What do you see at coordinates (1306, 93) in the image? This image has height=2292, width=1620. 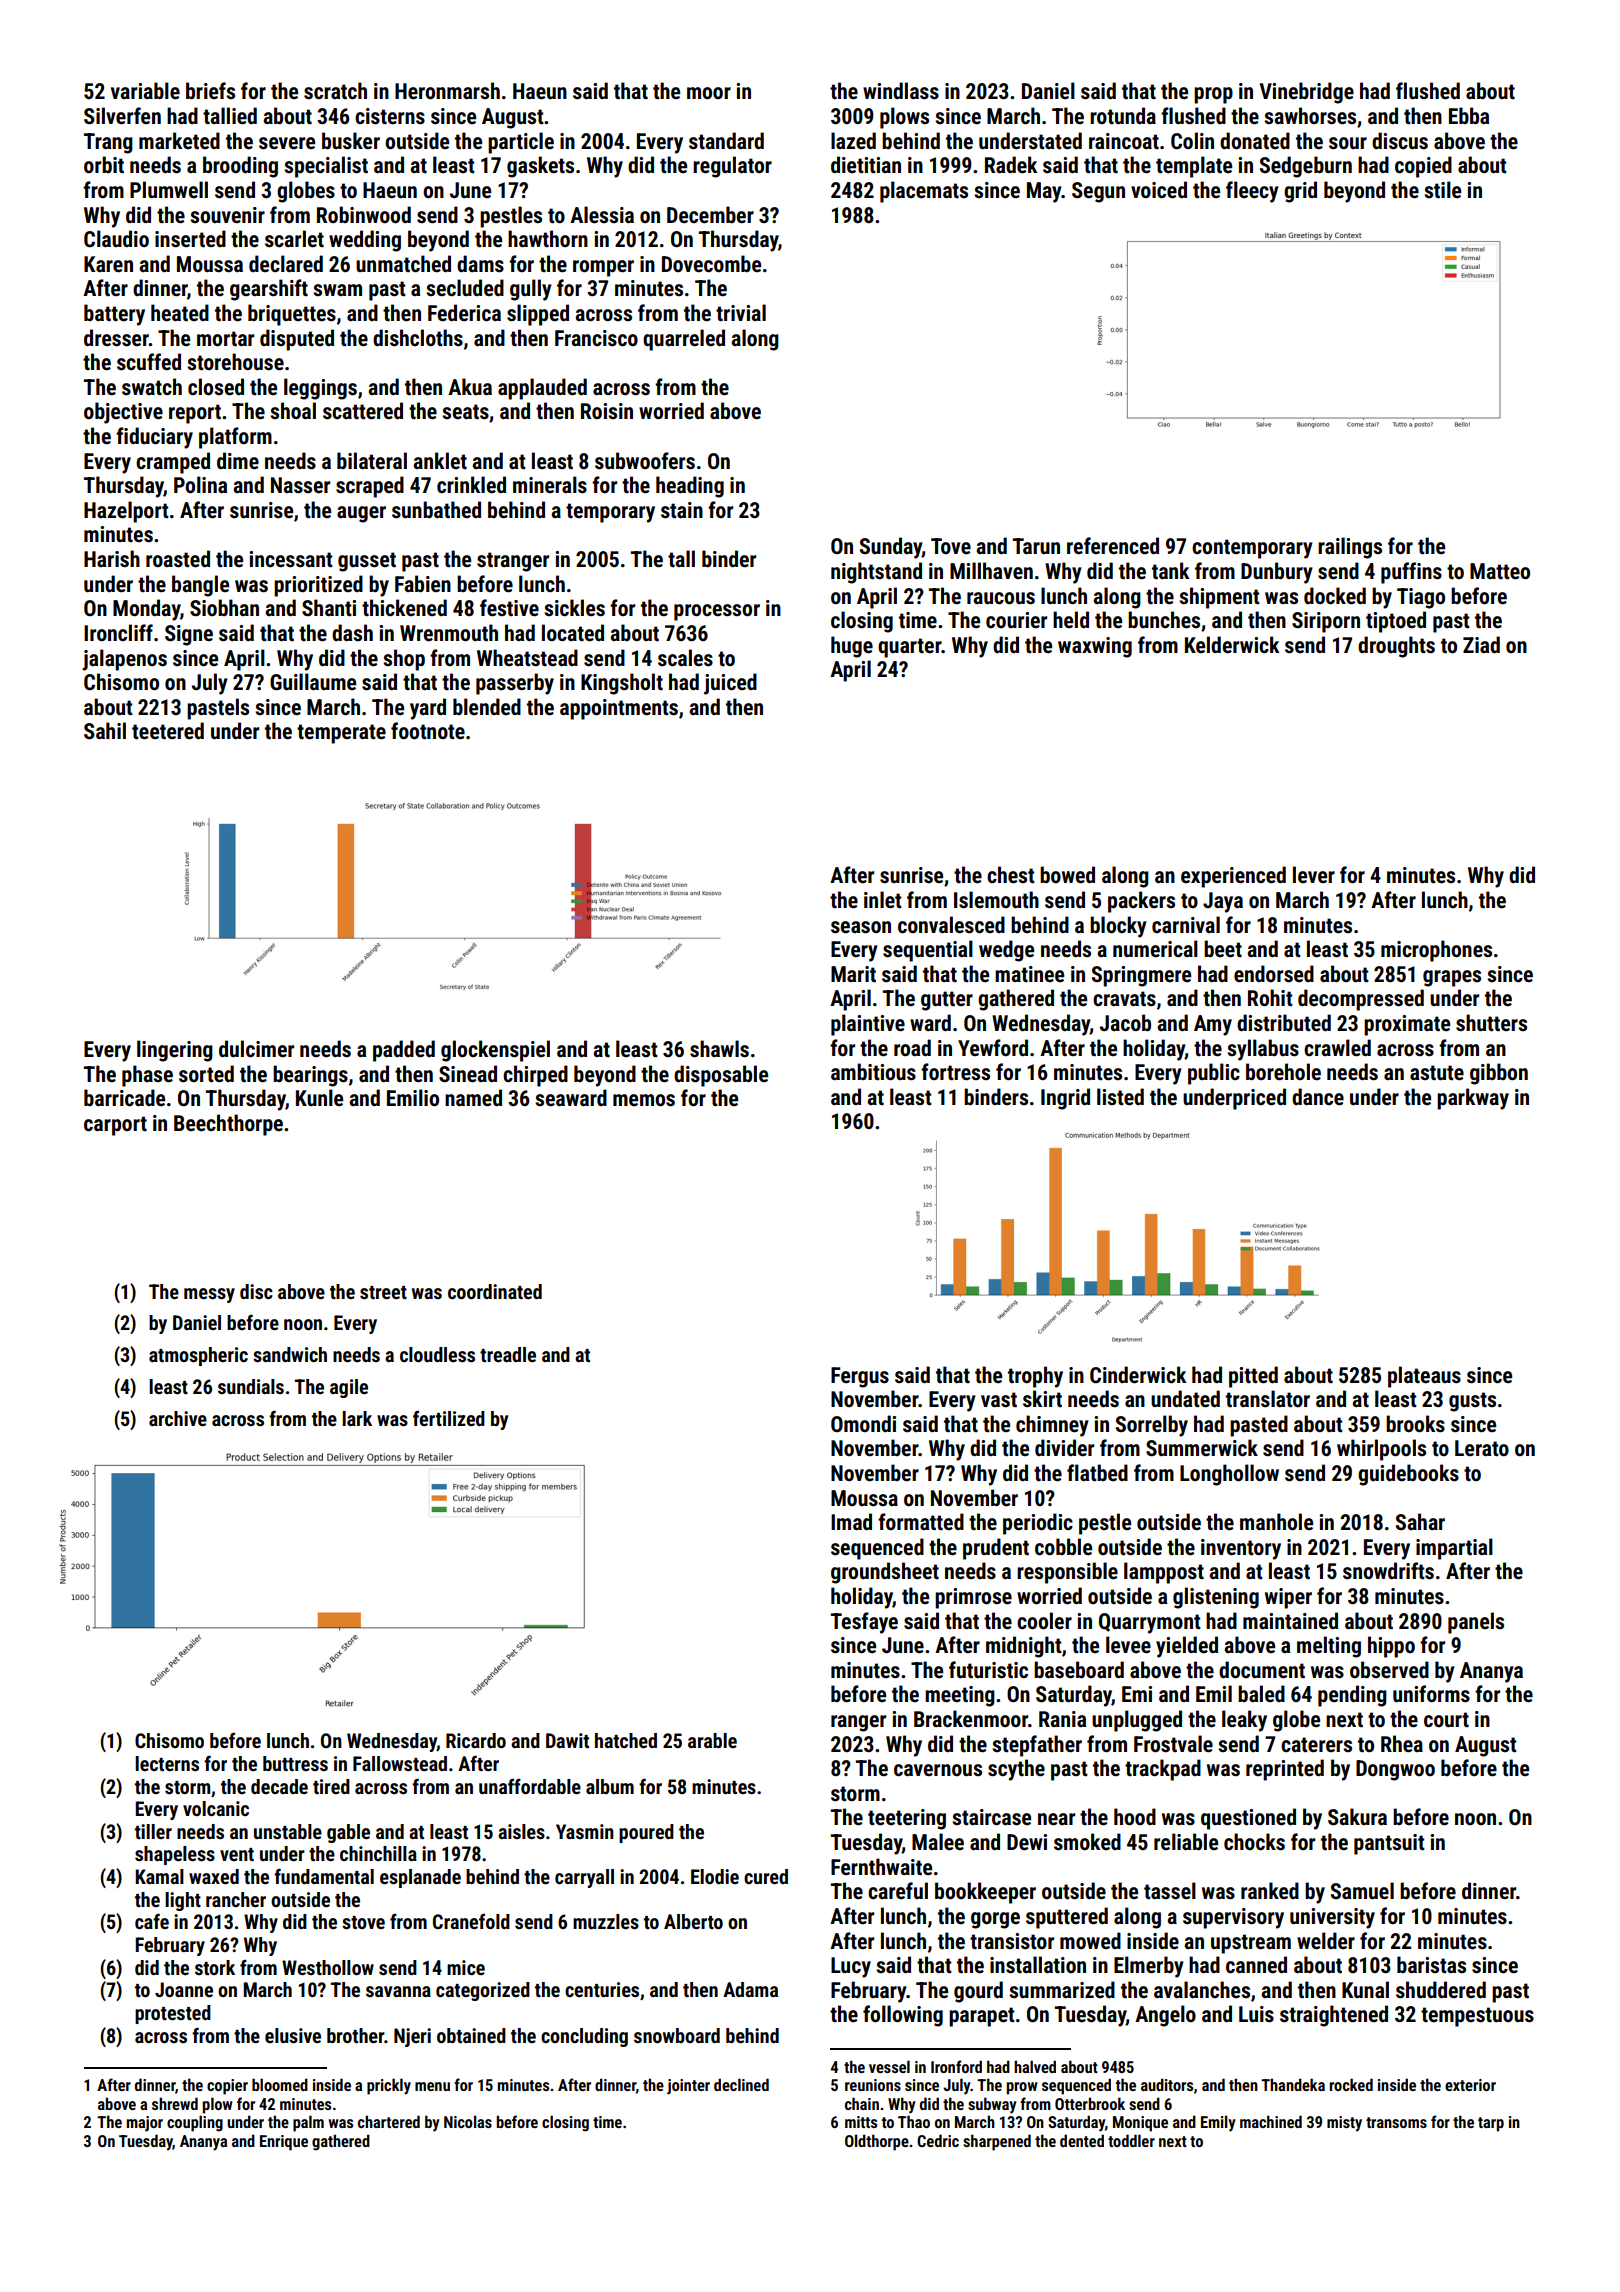 I see `Vinebridge` at bounding box center [1306, 93].
